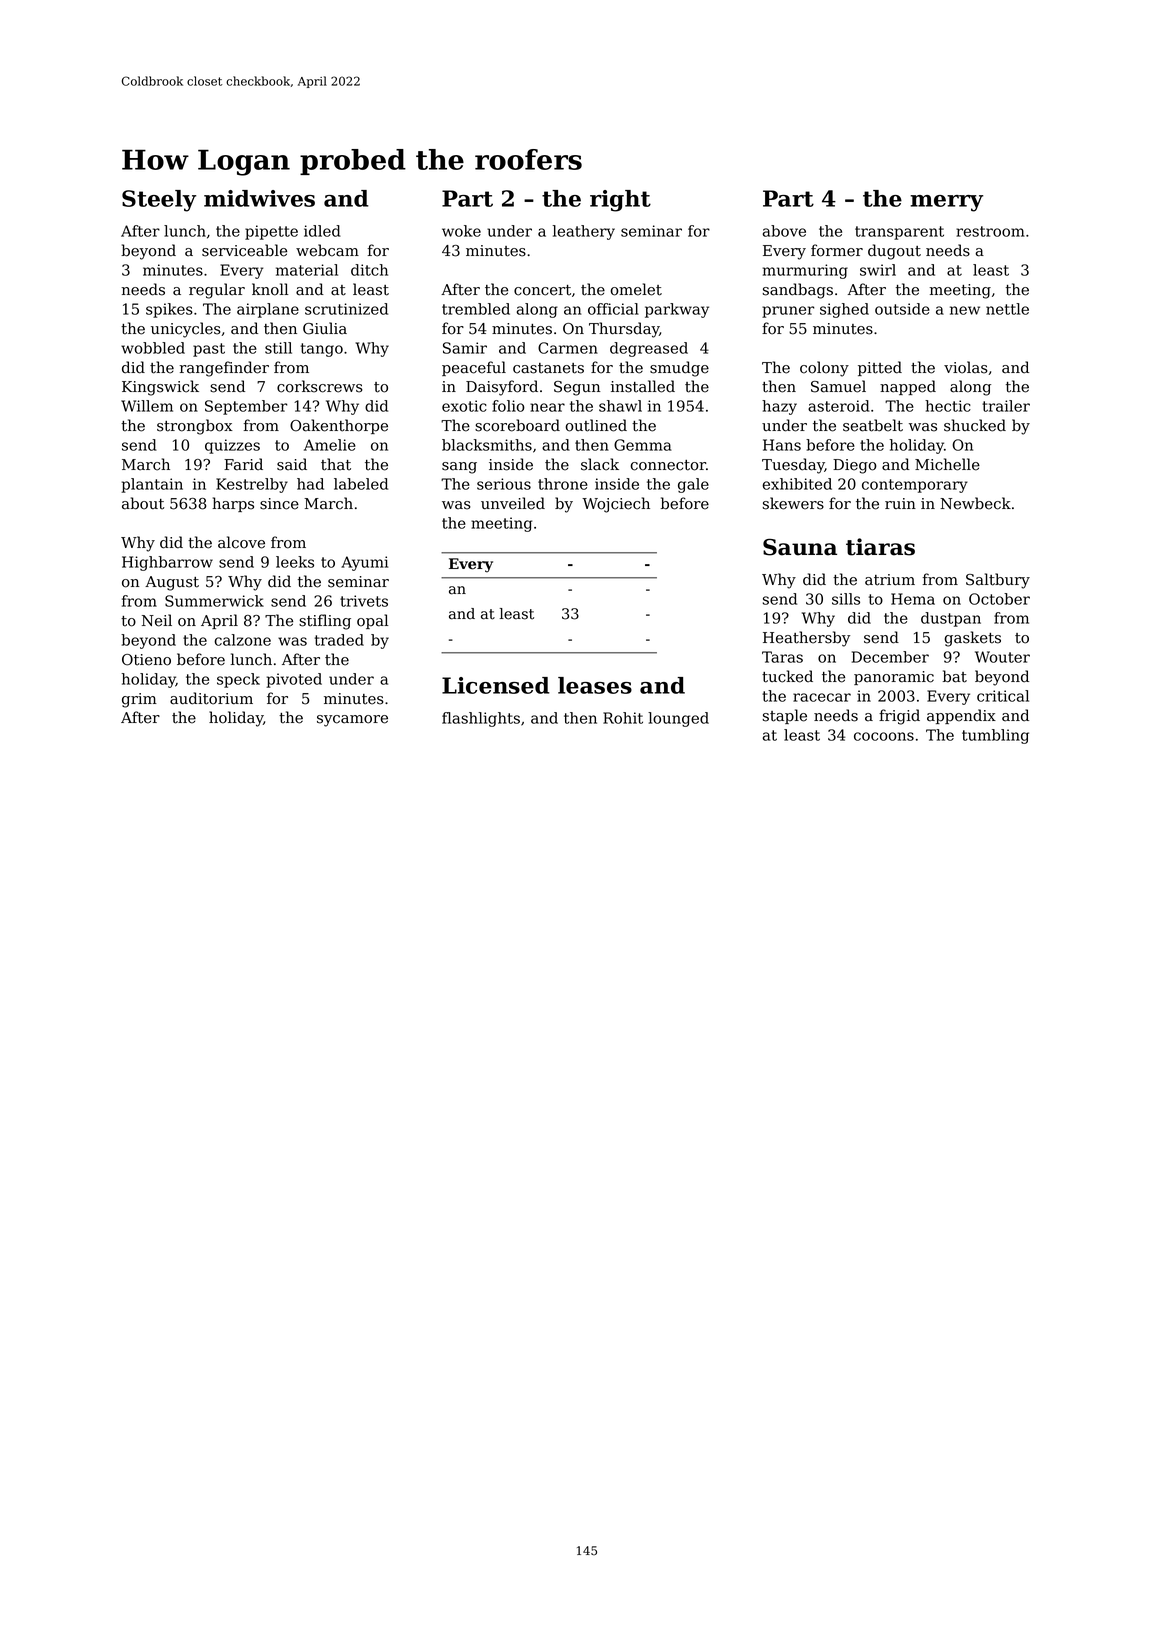 Image resolution: width=1151 pixels, height=1627 pixels. Describe the element at coordinates (620, 201) in the screenshot. I see `right` at that location.
